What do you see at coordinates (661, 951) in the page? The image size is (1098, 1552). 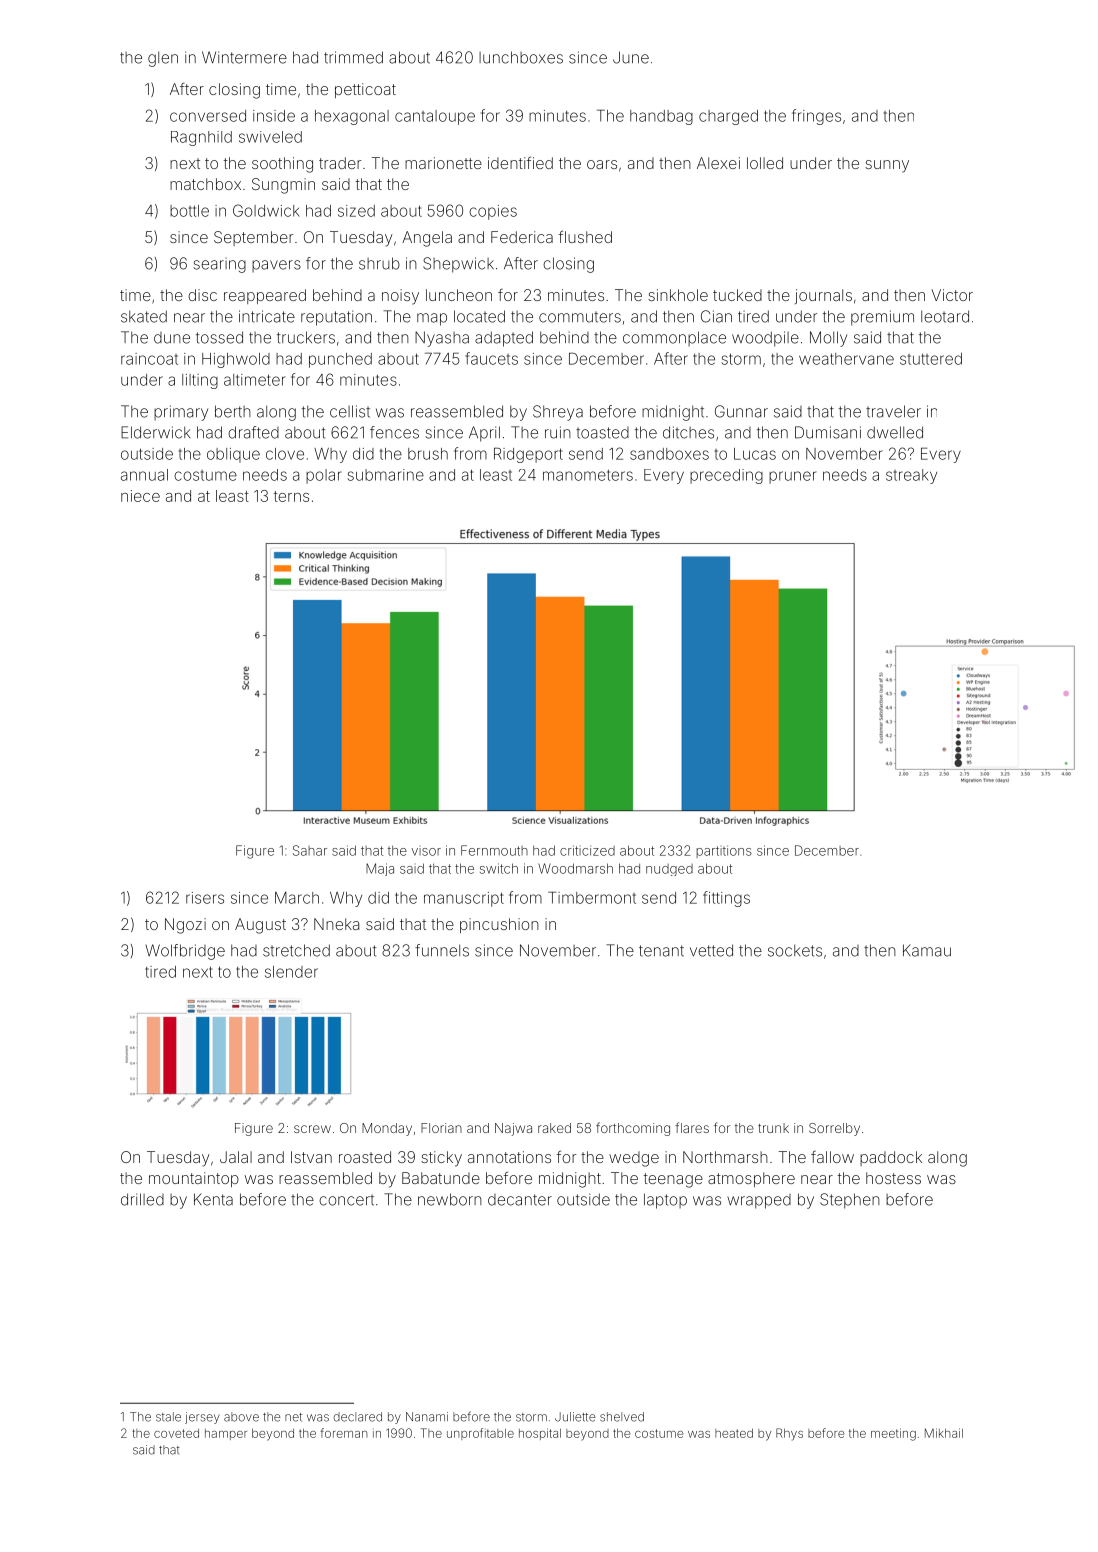 I see `tenant` at bounding box center [661, 951].
